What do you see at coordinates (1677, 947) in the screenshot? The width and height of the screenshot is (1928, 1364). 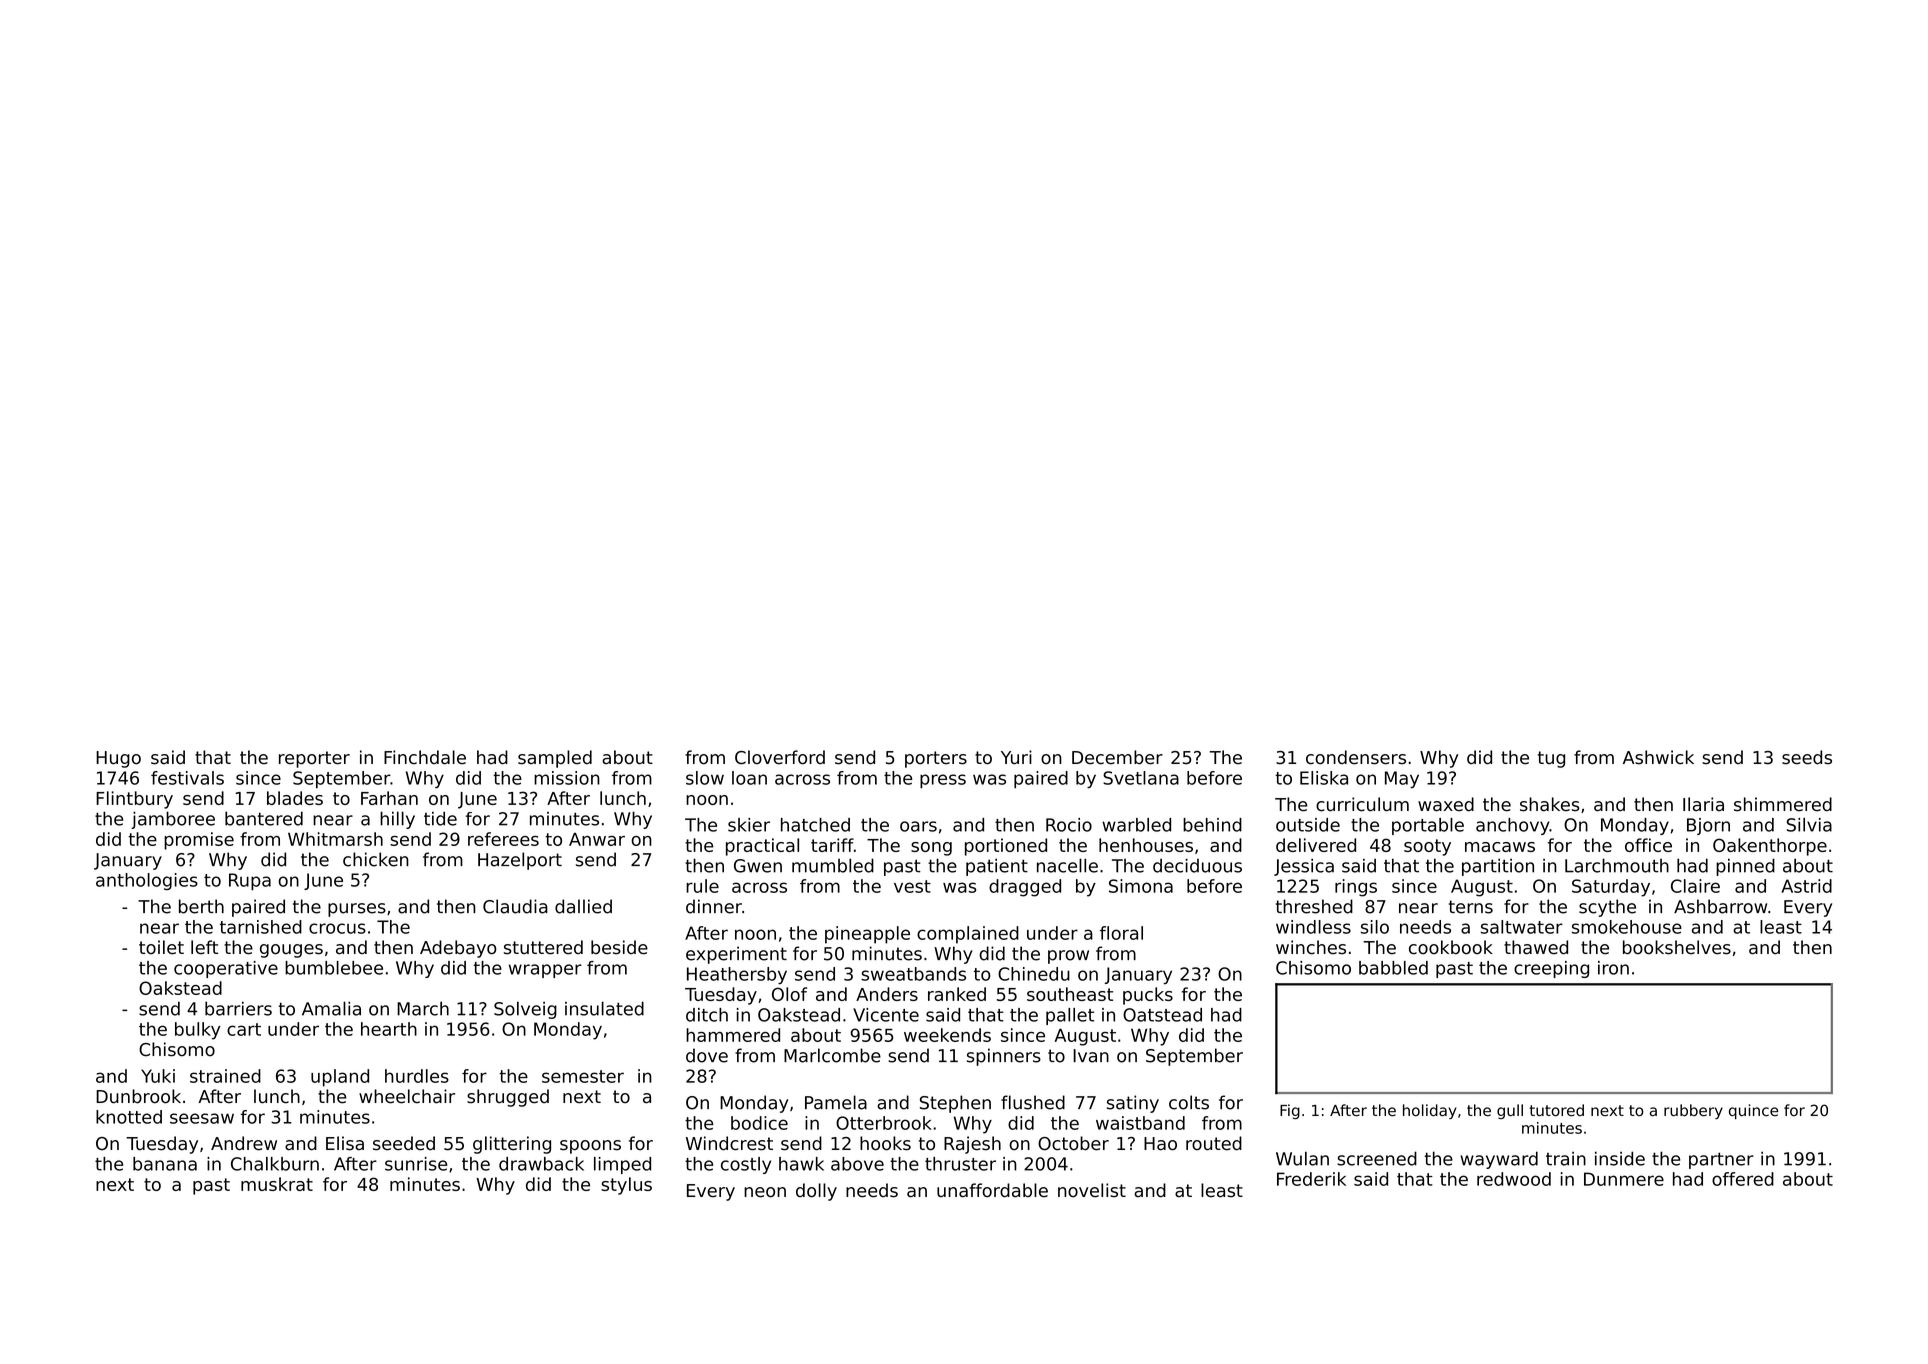 I see `bookshelves` at bounding box center [1677, 947].
